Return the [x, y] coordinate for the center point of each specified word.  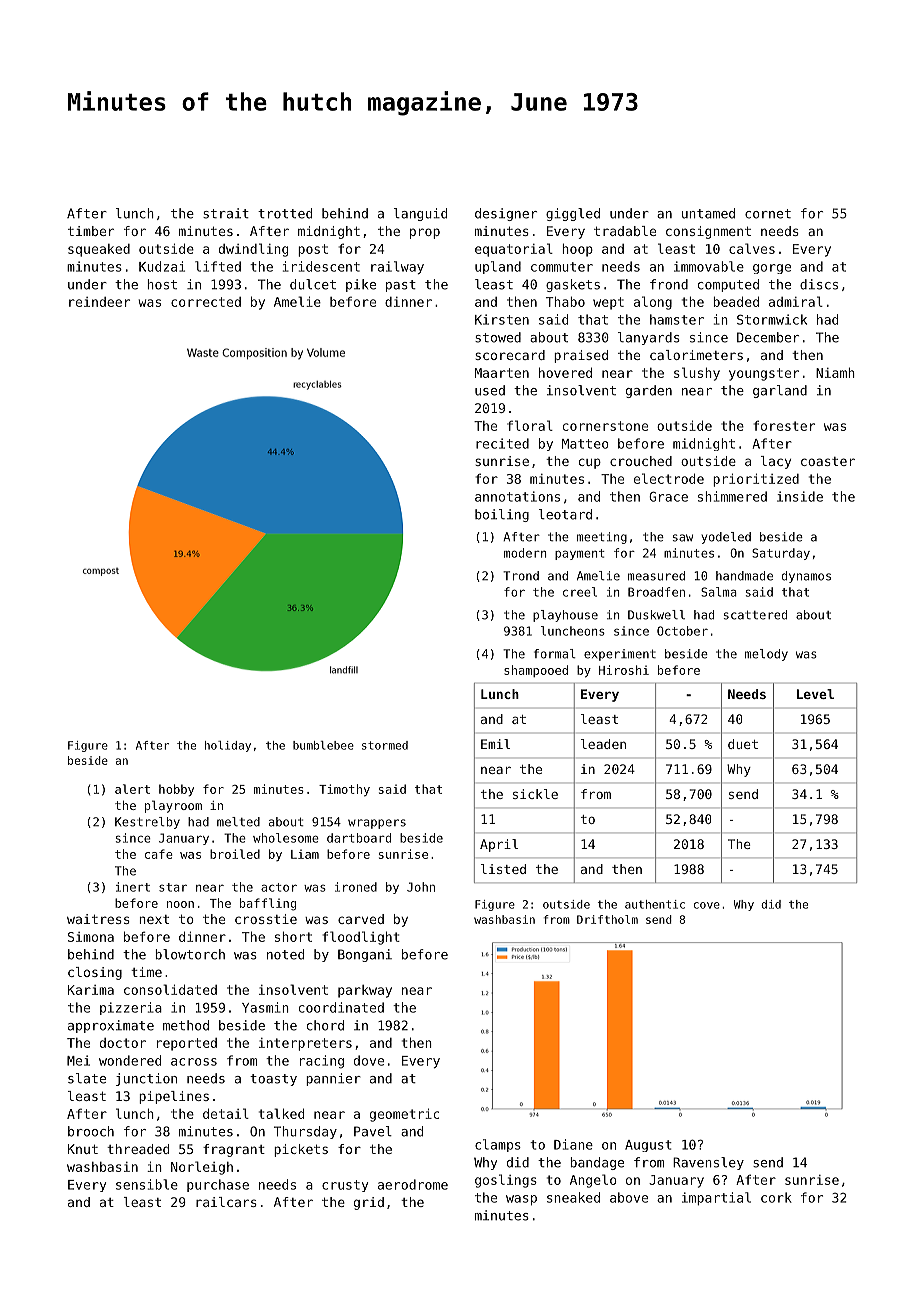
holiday [228, 746]
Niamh [835, 372]
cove [707, 905]
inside [800, 496]
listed [503, 869]
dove [369, 1060]
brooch [91, 1131]
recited [502, 443]
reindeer [99, 302]
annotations [517, 496]
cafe [159, 854]
